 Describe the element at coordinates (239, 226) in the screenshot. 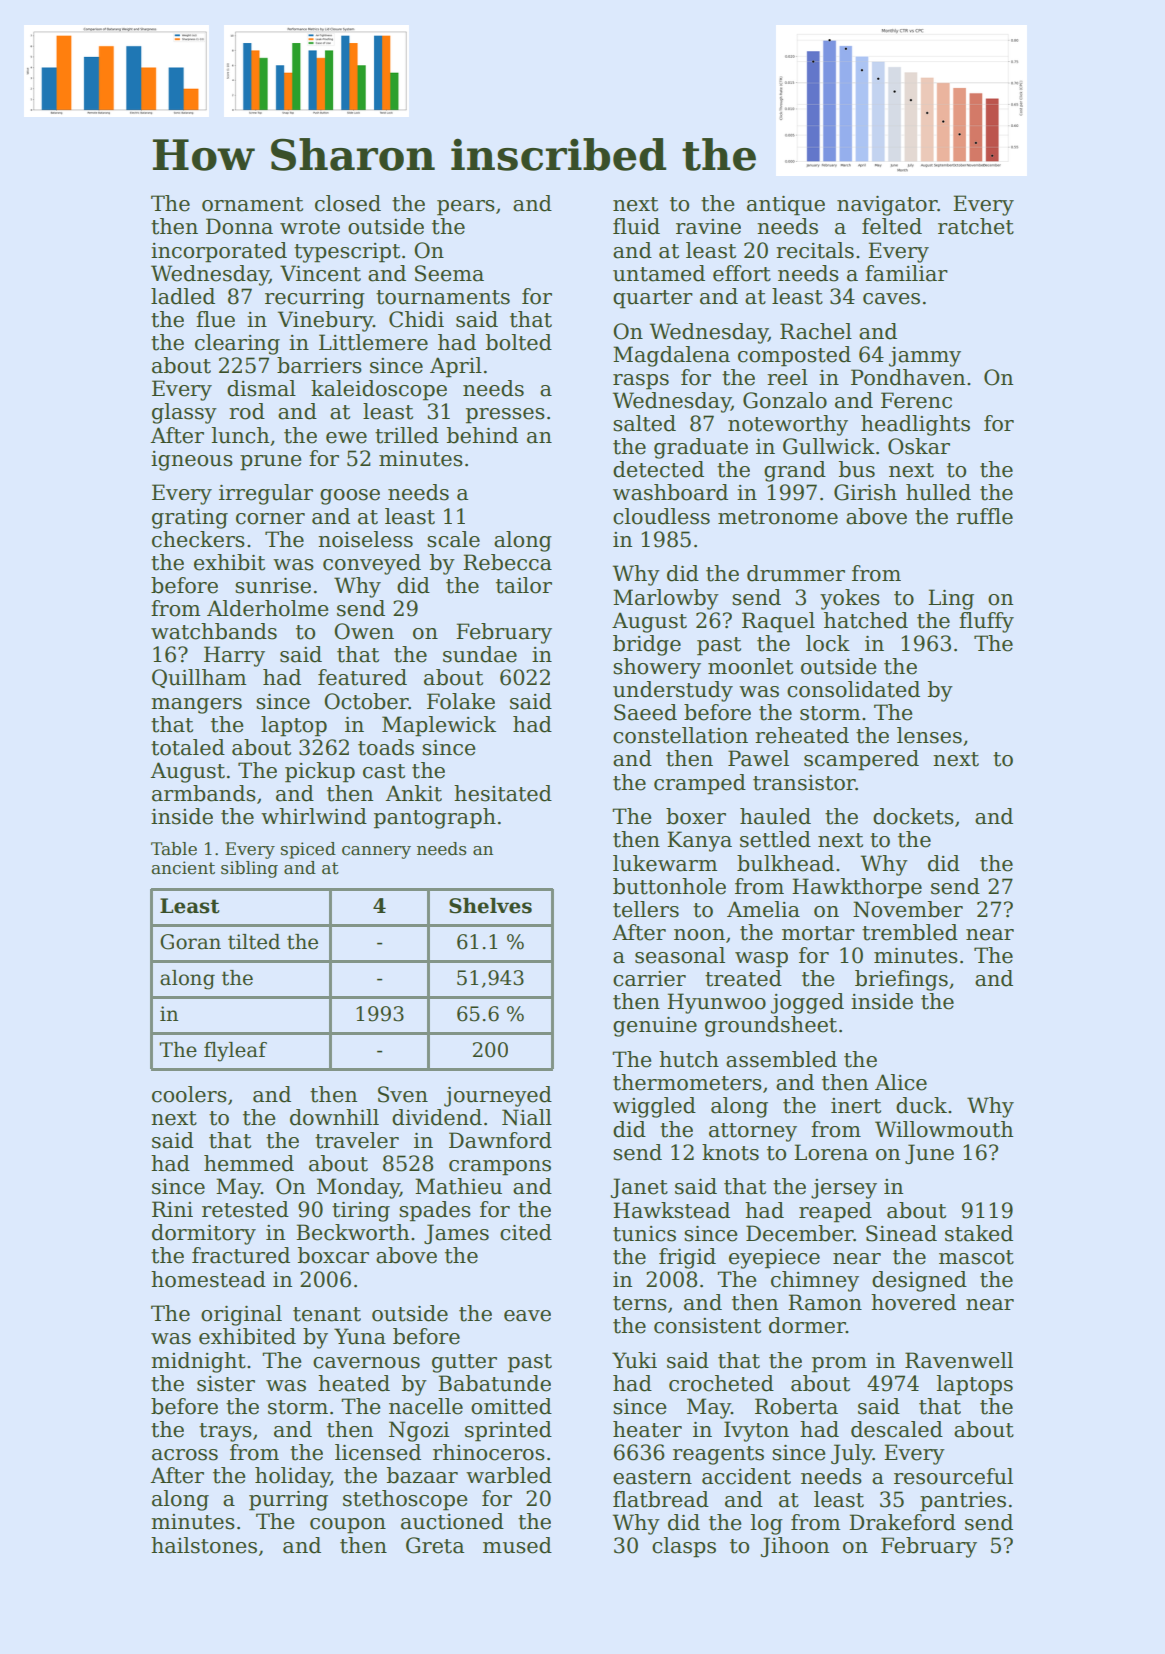

I see `Donna` at that location.
